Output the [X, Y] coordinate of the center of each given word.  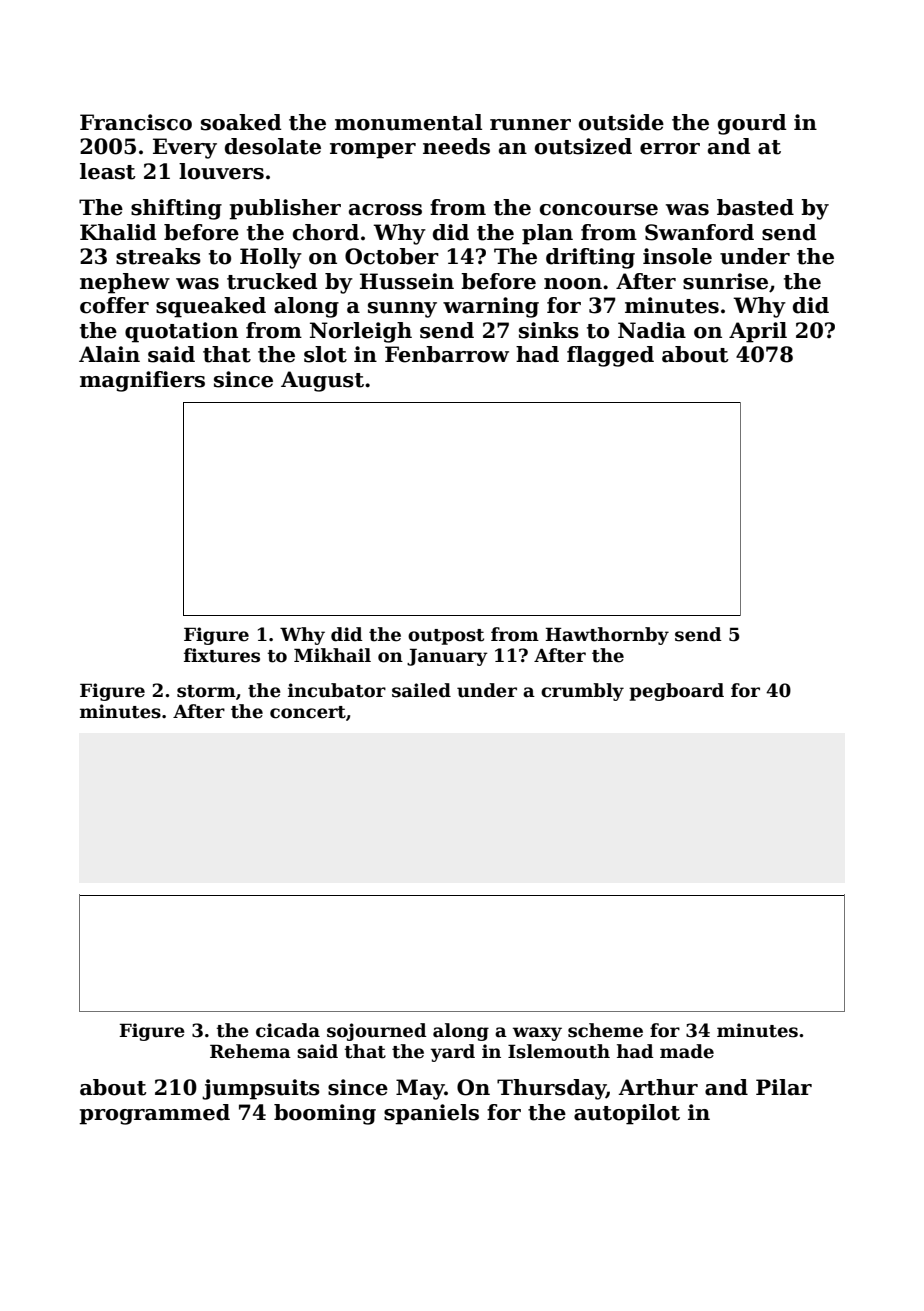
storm [206, 691]
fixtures [222, 655]
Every [185, 148]
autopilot [627, 1114]
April [758, 332]
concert [308, 712]
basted [755, 207]
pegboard [676, 692]
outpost [446, 637]
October [392, 256]
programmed [154, 1114]
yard [452, 1053]
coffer [114, 305]
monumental [408, 122]
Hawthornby [607, 636]
